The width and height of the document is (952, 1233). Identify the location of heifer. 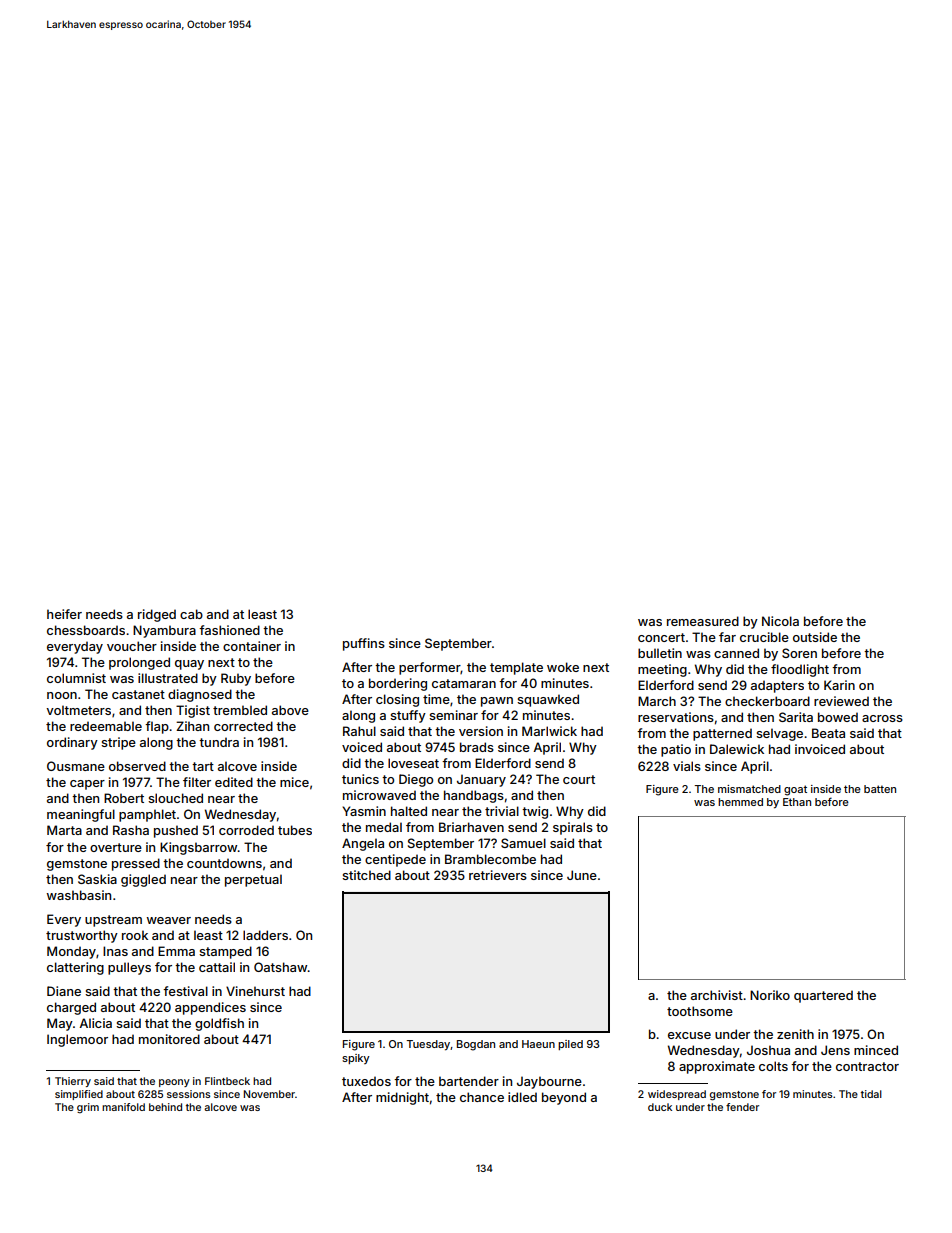
(64, 614).
